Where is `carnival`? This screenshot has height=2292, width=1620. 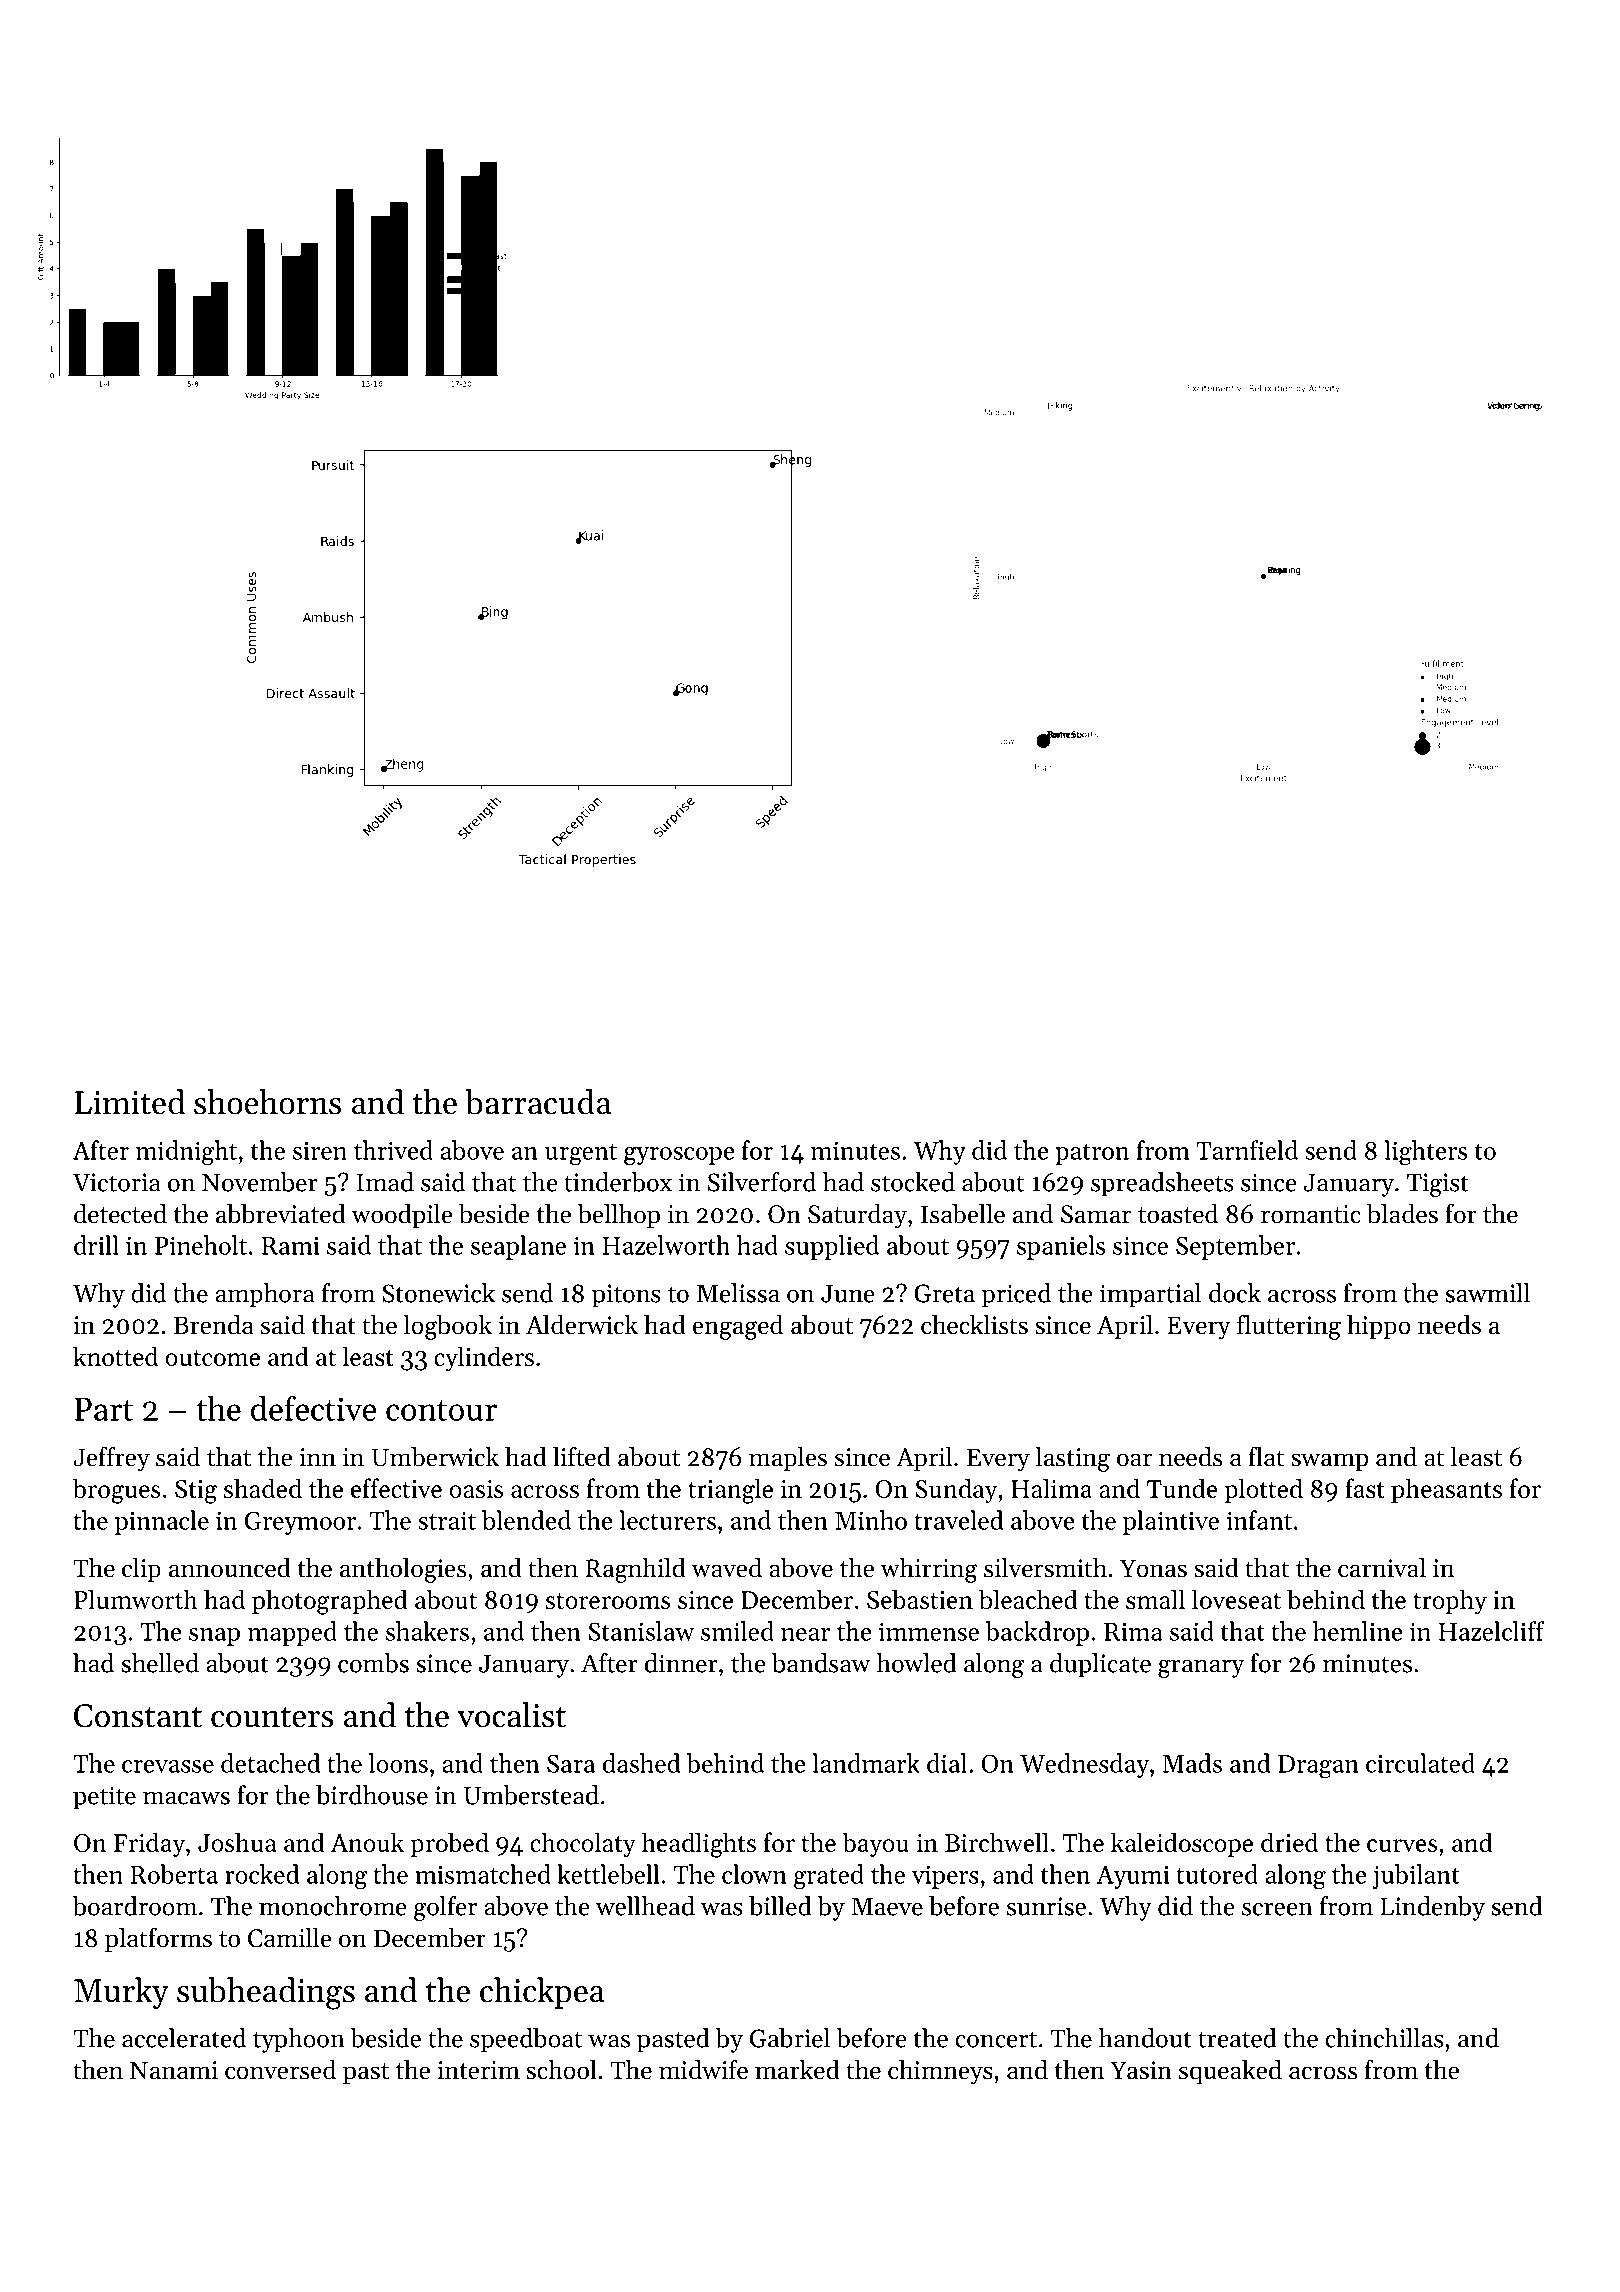
carnival is located at coordinates (1382, 1568).
